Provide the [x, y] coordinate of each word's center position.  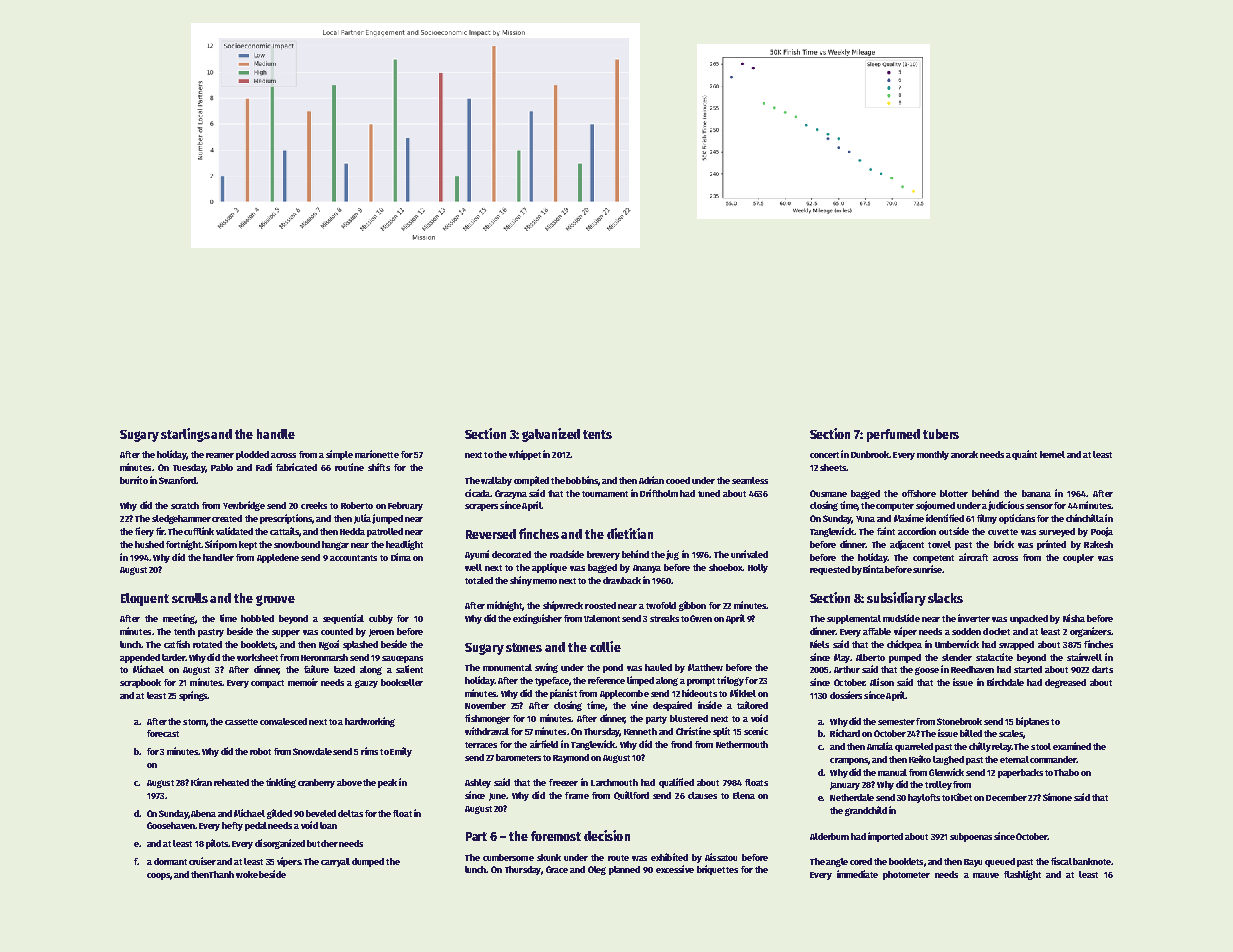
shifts [379, 467]
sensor [1039, 506]
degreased [1065, 683]
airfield [544, 744]
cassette [241, 722]
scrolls [190, 598]
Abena [203, 813]
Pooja [1102, 532]
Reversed [491, 534]
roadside [567, 554]
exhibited [669, 857]
